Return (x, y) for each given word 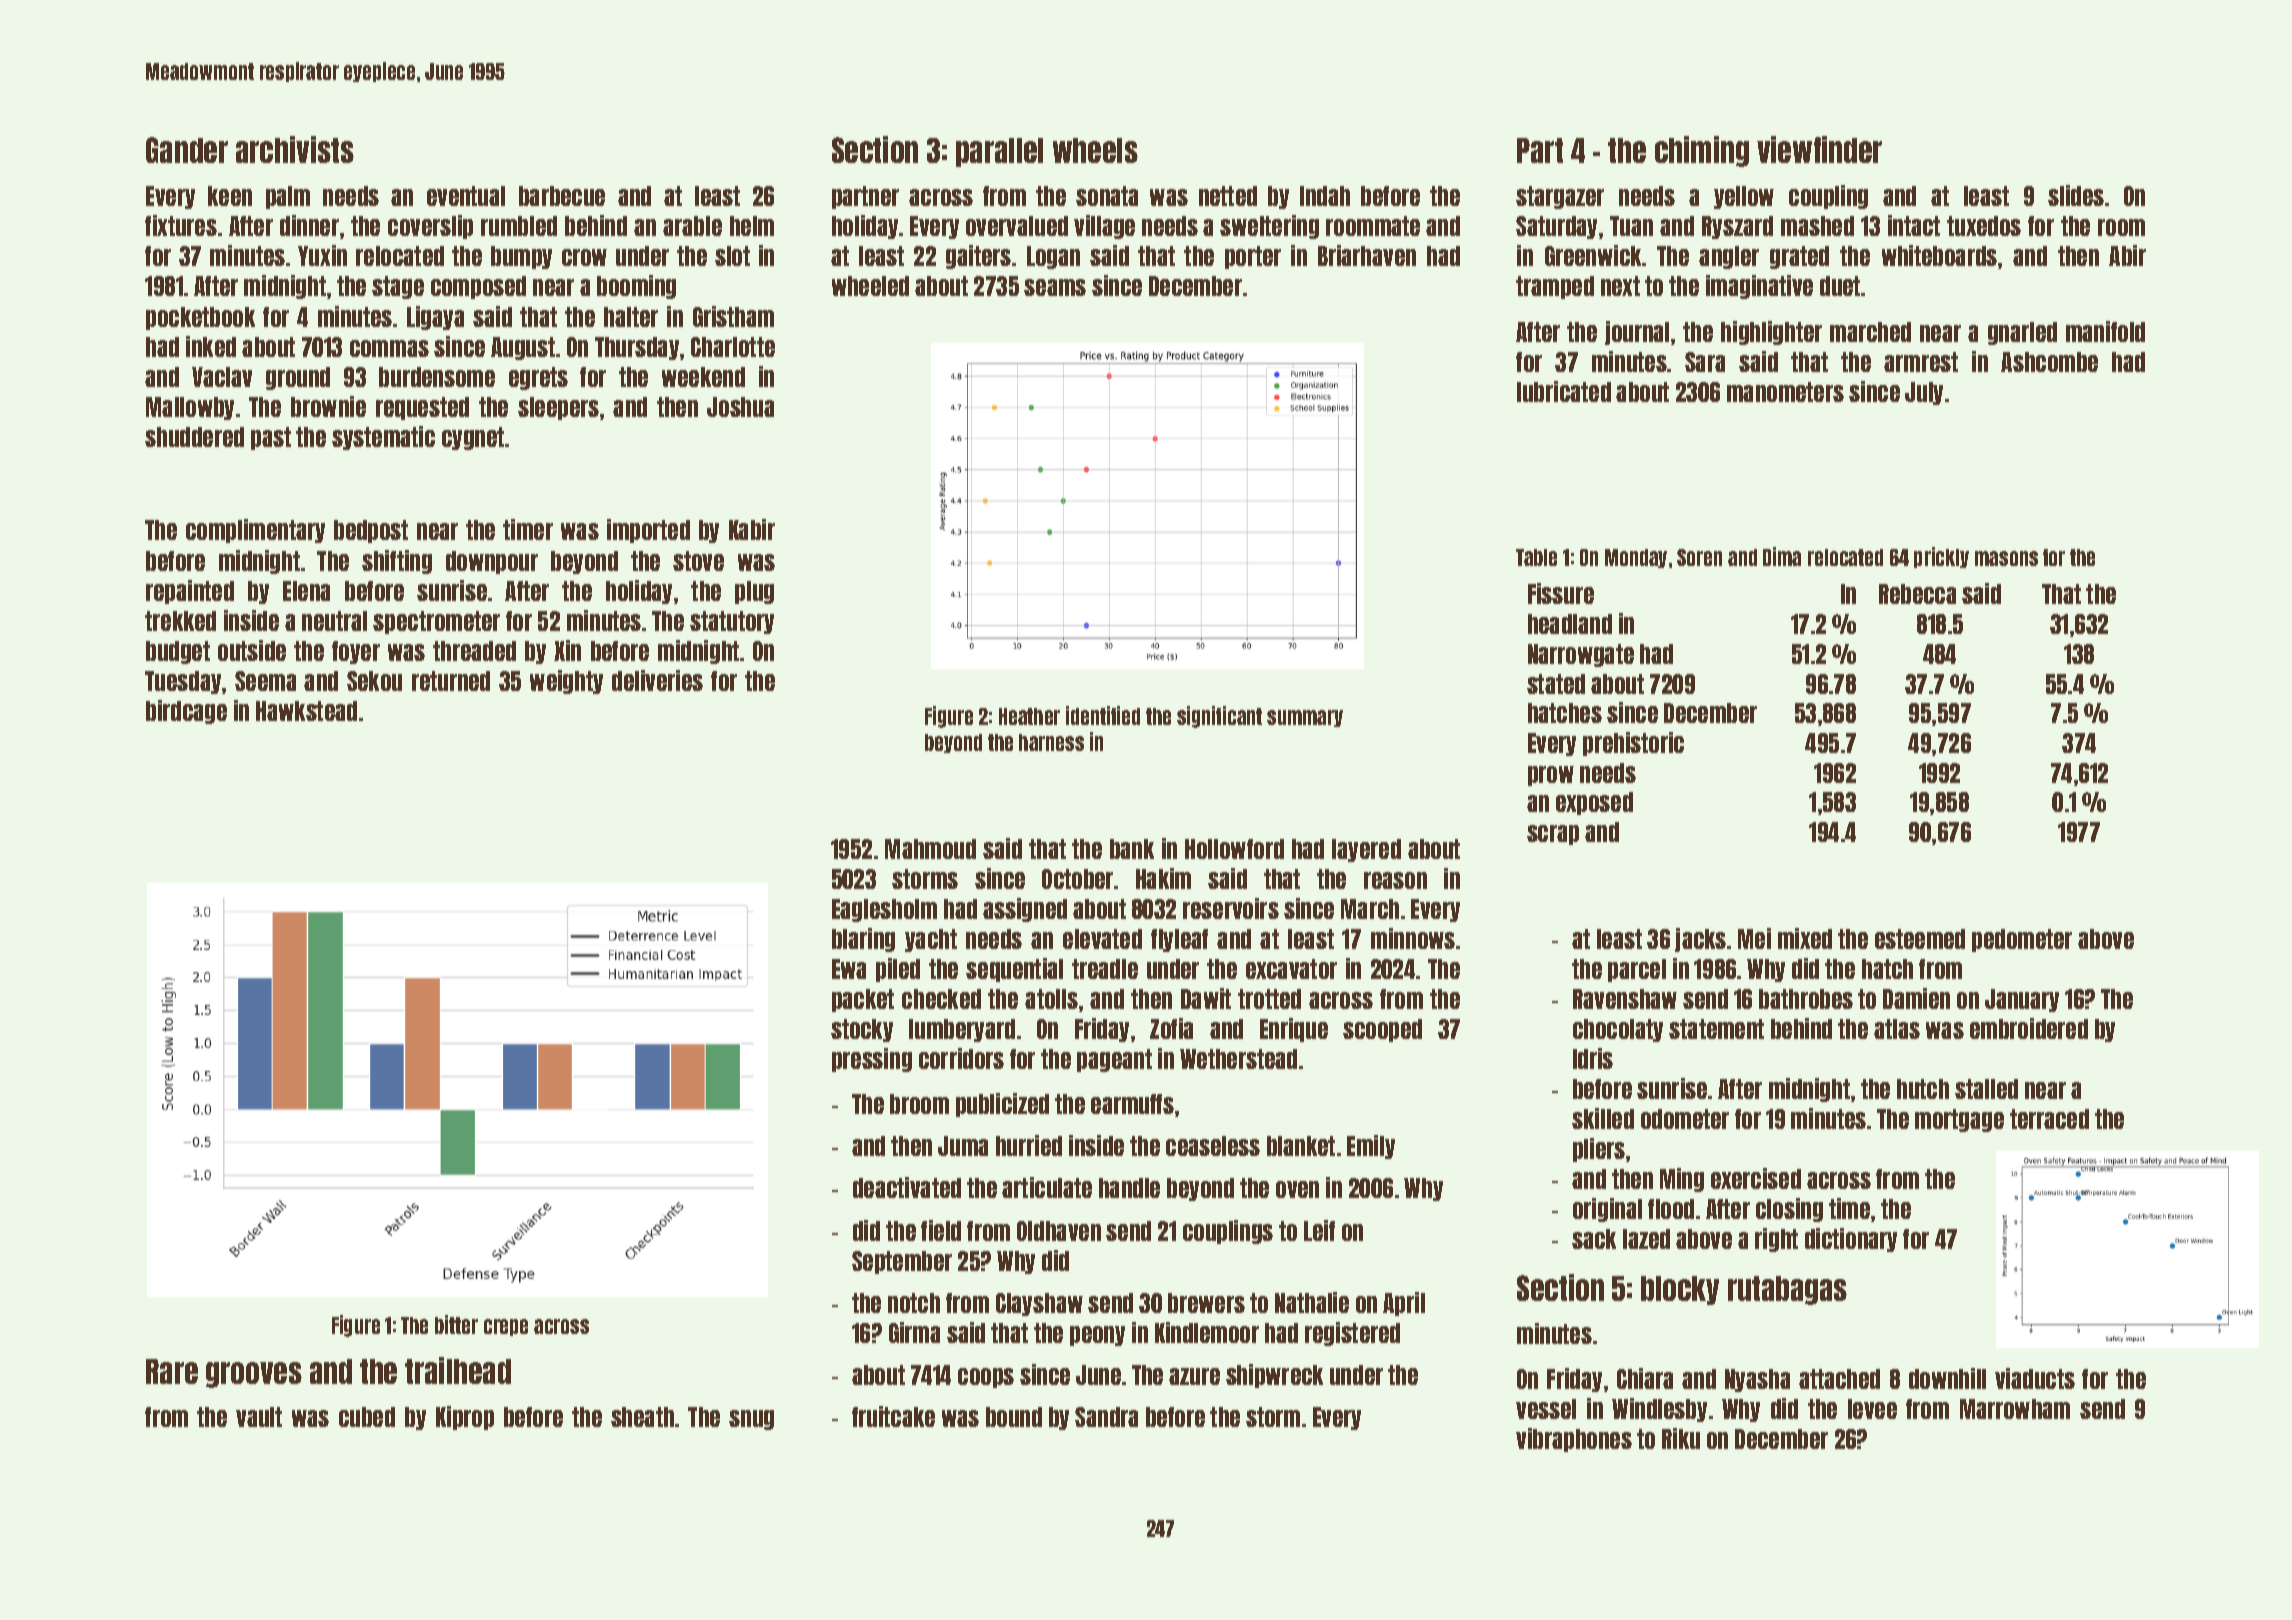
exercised (1756, 1178)
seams (1055, 287)
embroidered (2029, 1028)
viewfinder (1819, 149)
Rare (172, 1371)
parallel (999, 152)
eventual (466, 196)
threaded (474, 651)
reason (1395, 880)
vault (259, 1417)
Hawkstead (306, 711)
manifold (2105, 331)
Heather (1029, 716)
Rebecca (1917, 594)
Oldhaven (1059, 1231)
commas (389, 348)
